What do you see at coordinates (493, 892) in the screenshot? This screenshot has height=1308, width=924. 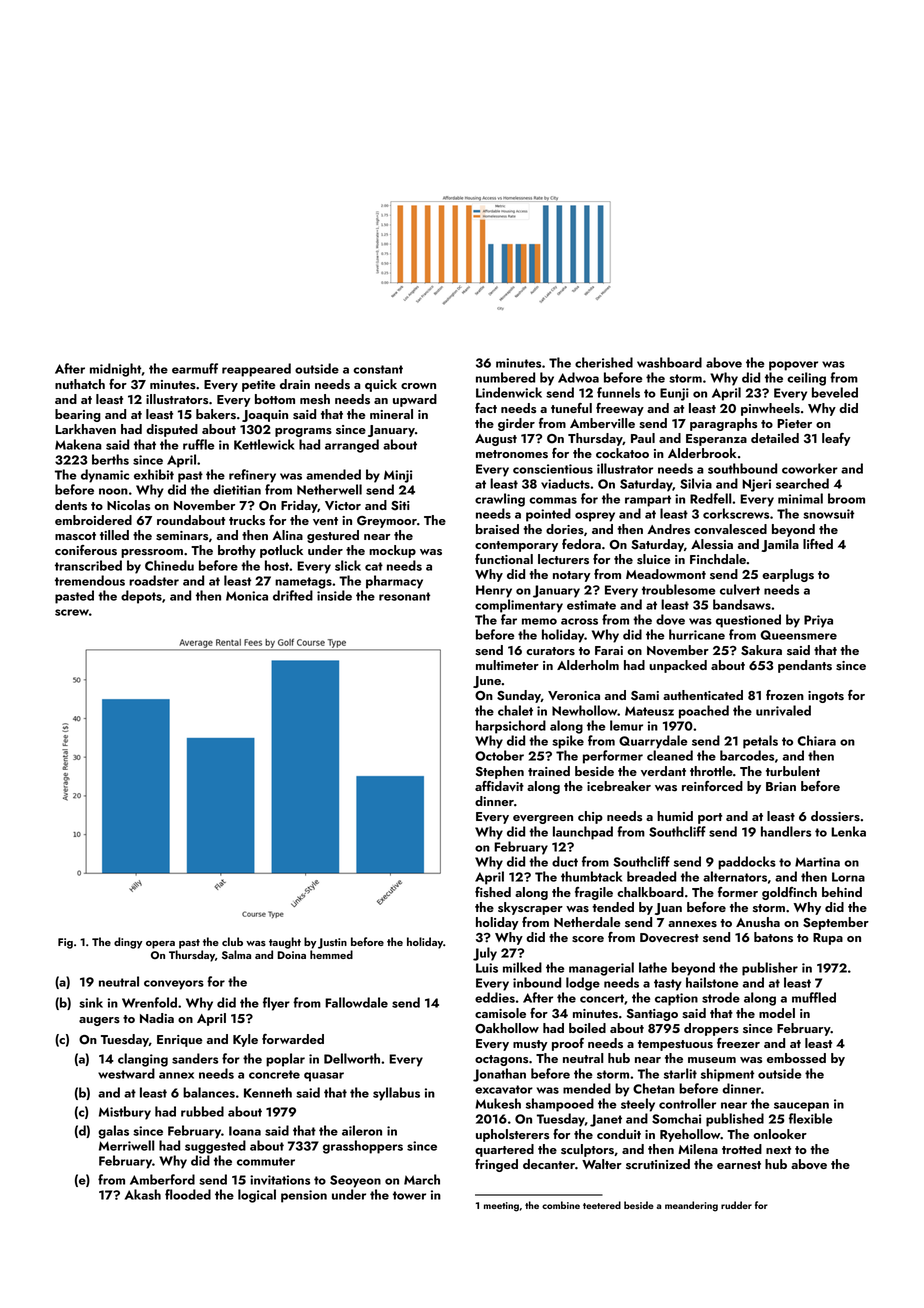 I see `fished` at bounding box center [493, 892].
